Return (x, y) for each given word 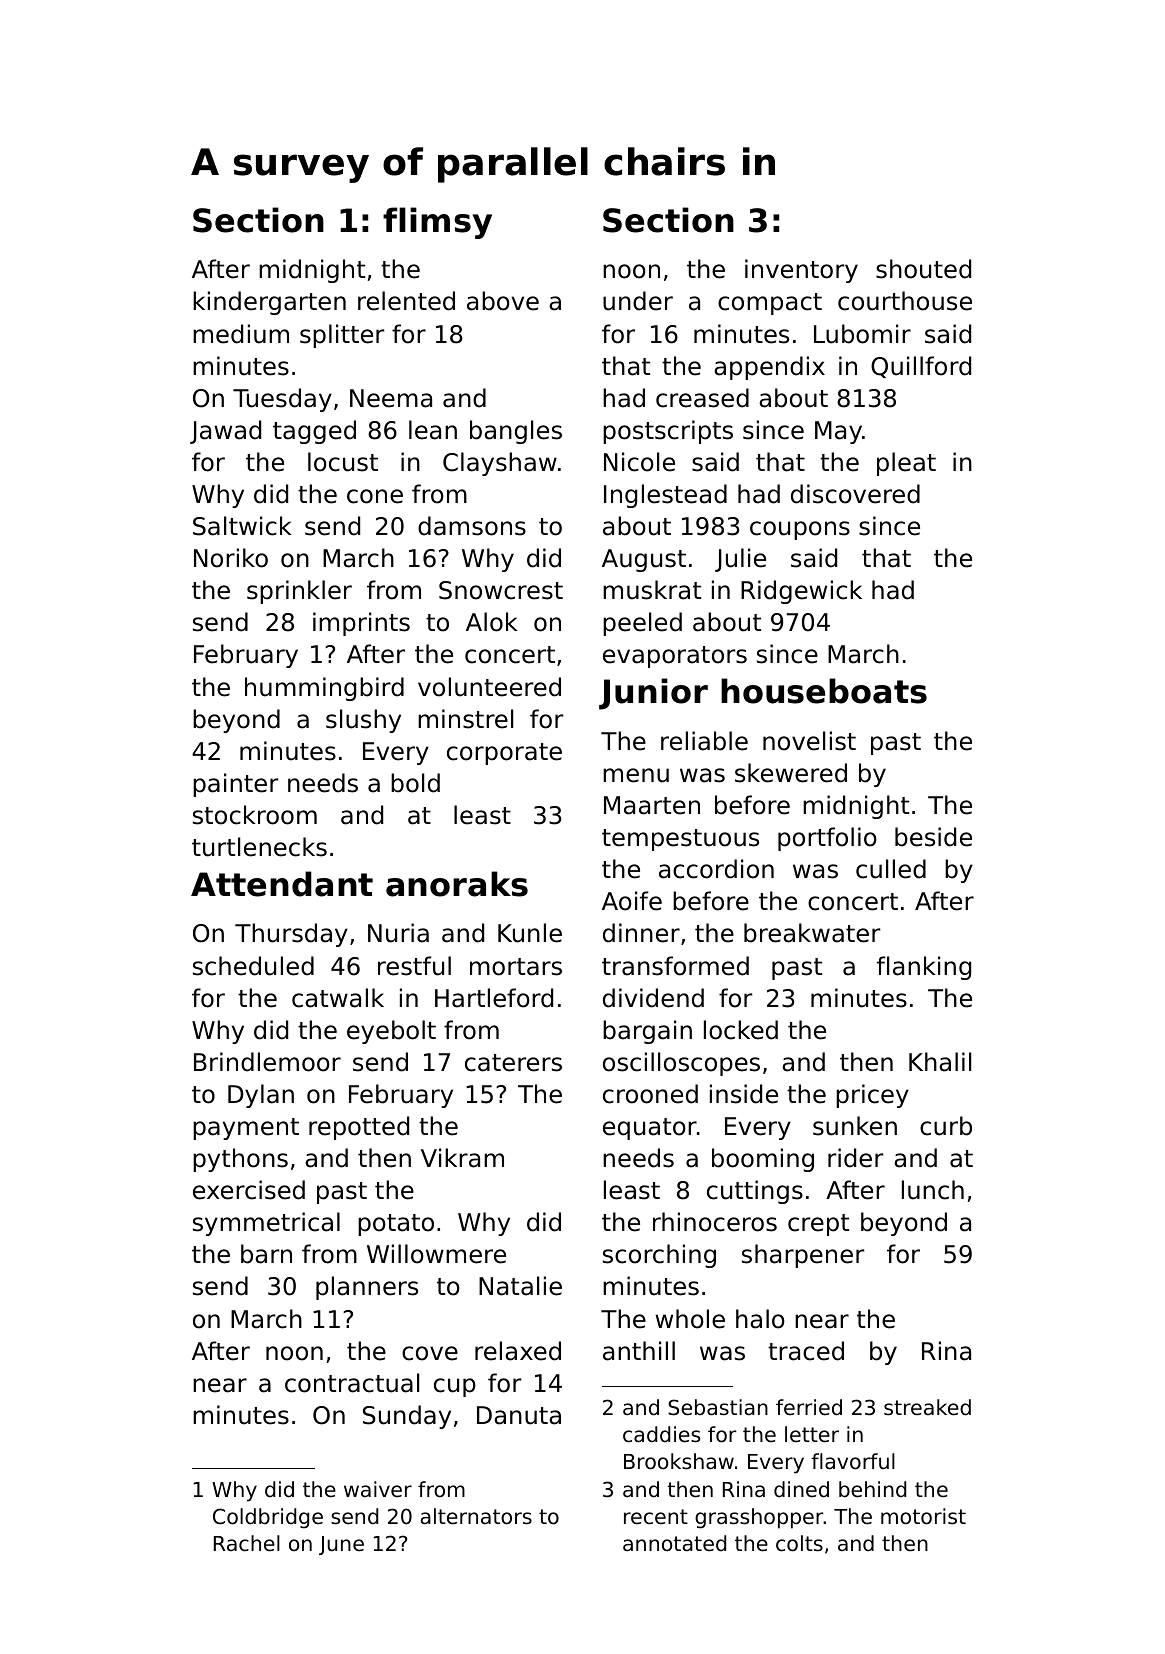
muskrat (652, 590)
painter (235, 785)
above (503, 301)
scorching (659, 1256)
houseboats (824, 691)
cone (375, 496)
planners (367, 1288)
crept (818, 1225)
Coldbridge (268, 1518)
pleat (906, 464)
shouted (923, 269)
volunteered (489, 687)
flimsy (437, 223)
